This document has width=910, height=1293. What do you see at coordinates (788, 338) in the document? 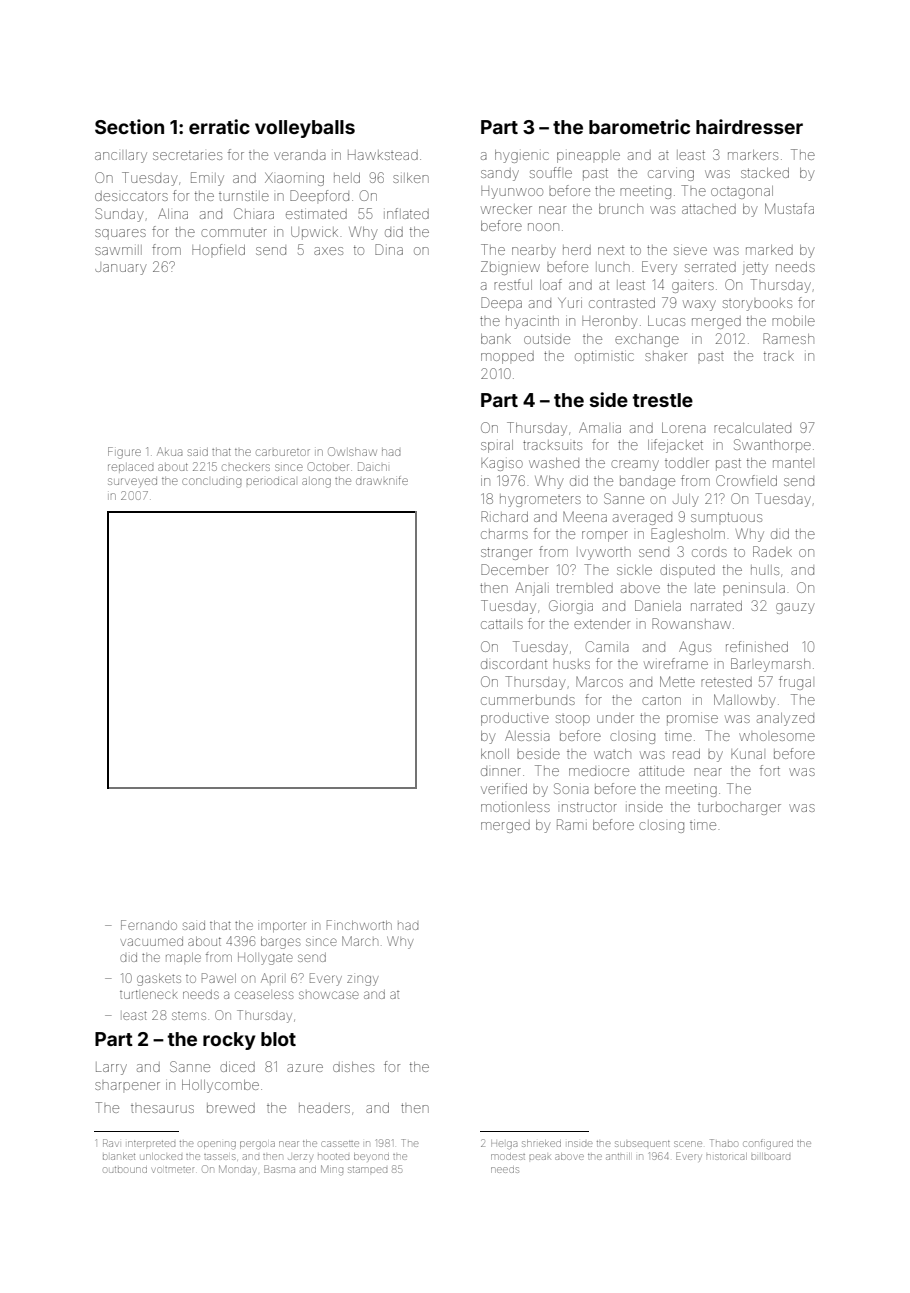
I see `Ramesh` at bounding box center [788, 338].
